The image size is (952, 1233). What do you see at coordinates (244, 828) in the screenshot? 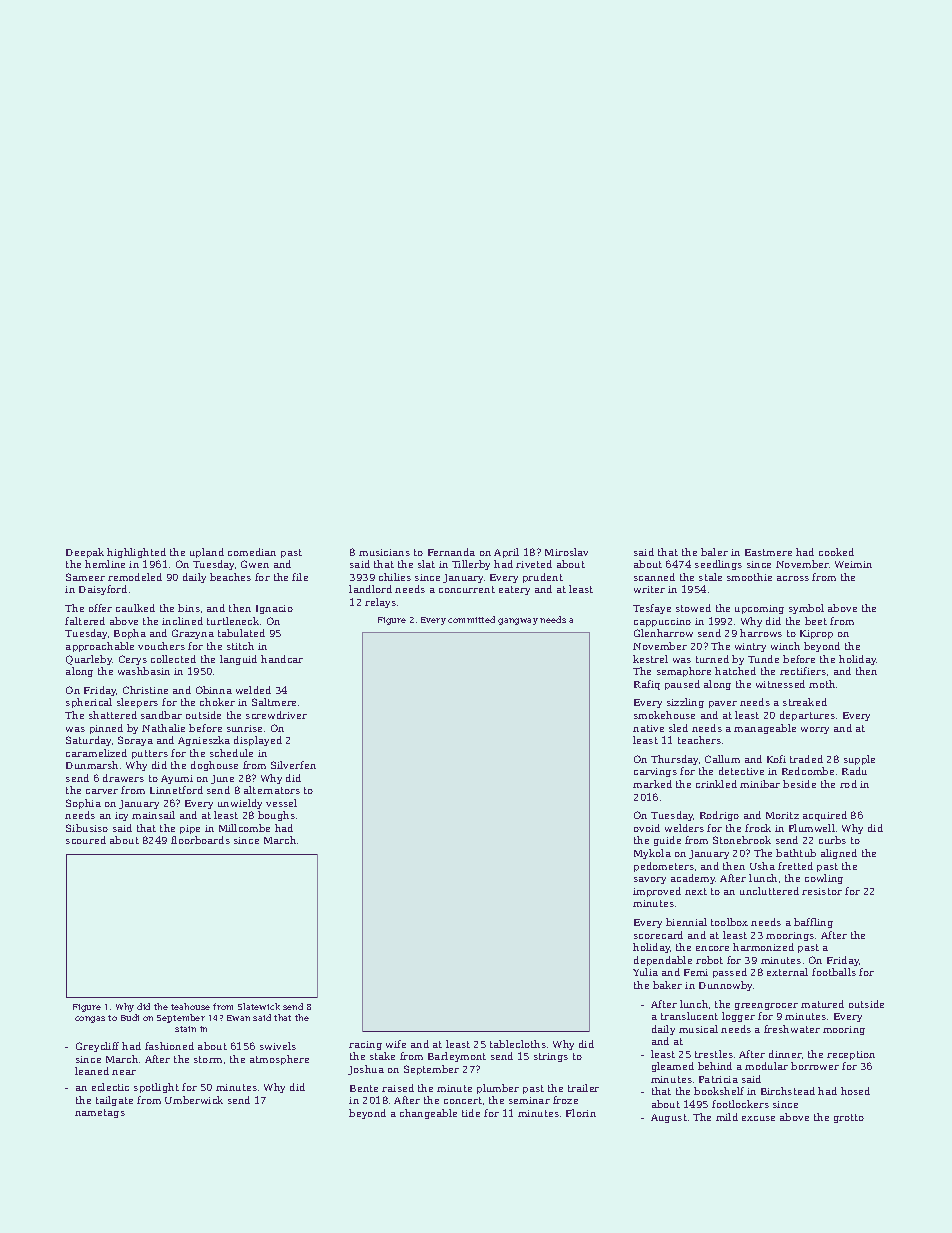
I see `Millcombe` at bounding box center [244, 828].
